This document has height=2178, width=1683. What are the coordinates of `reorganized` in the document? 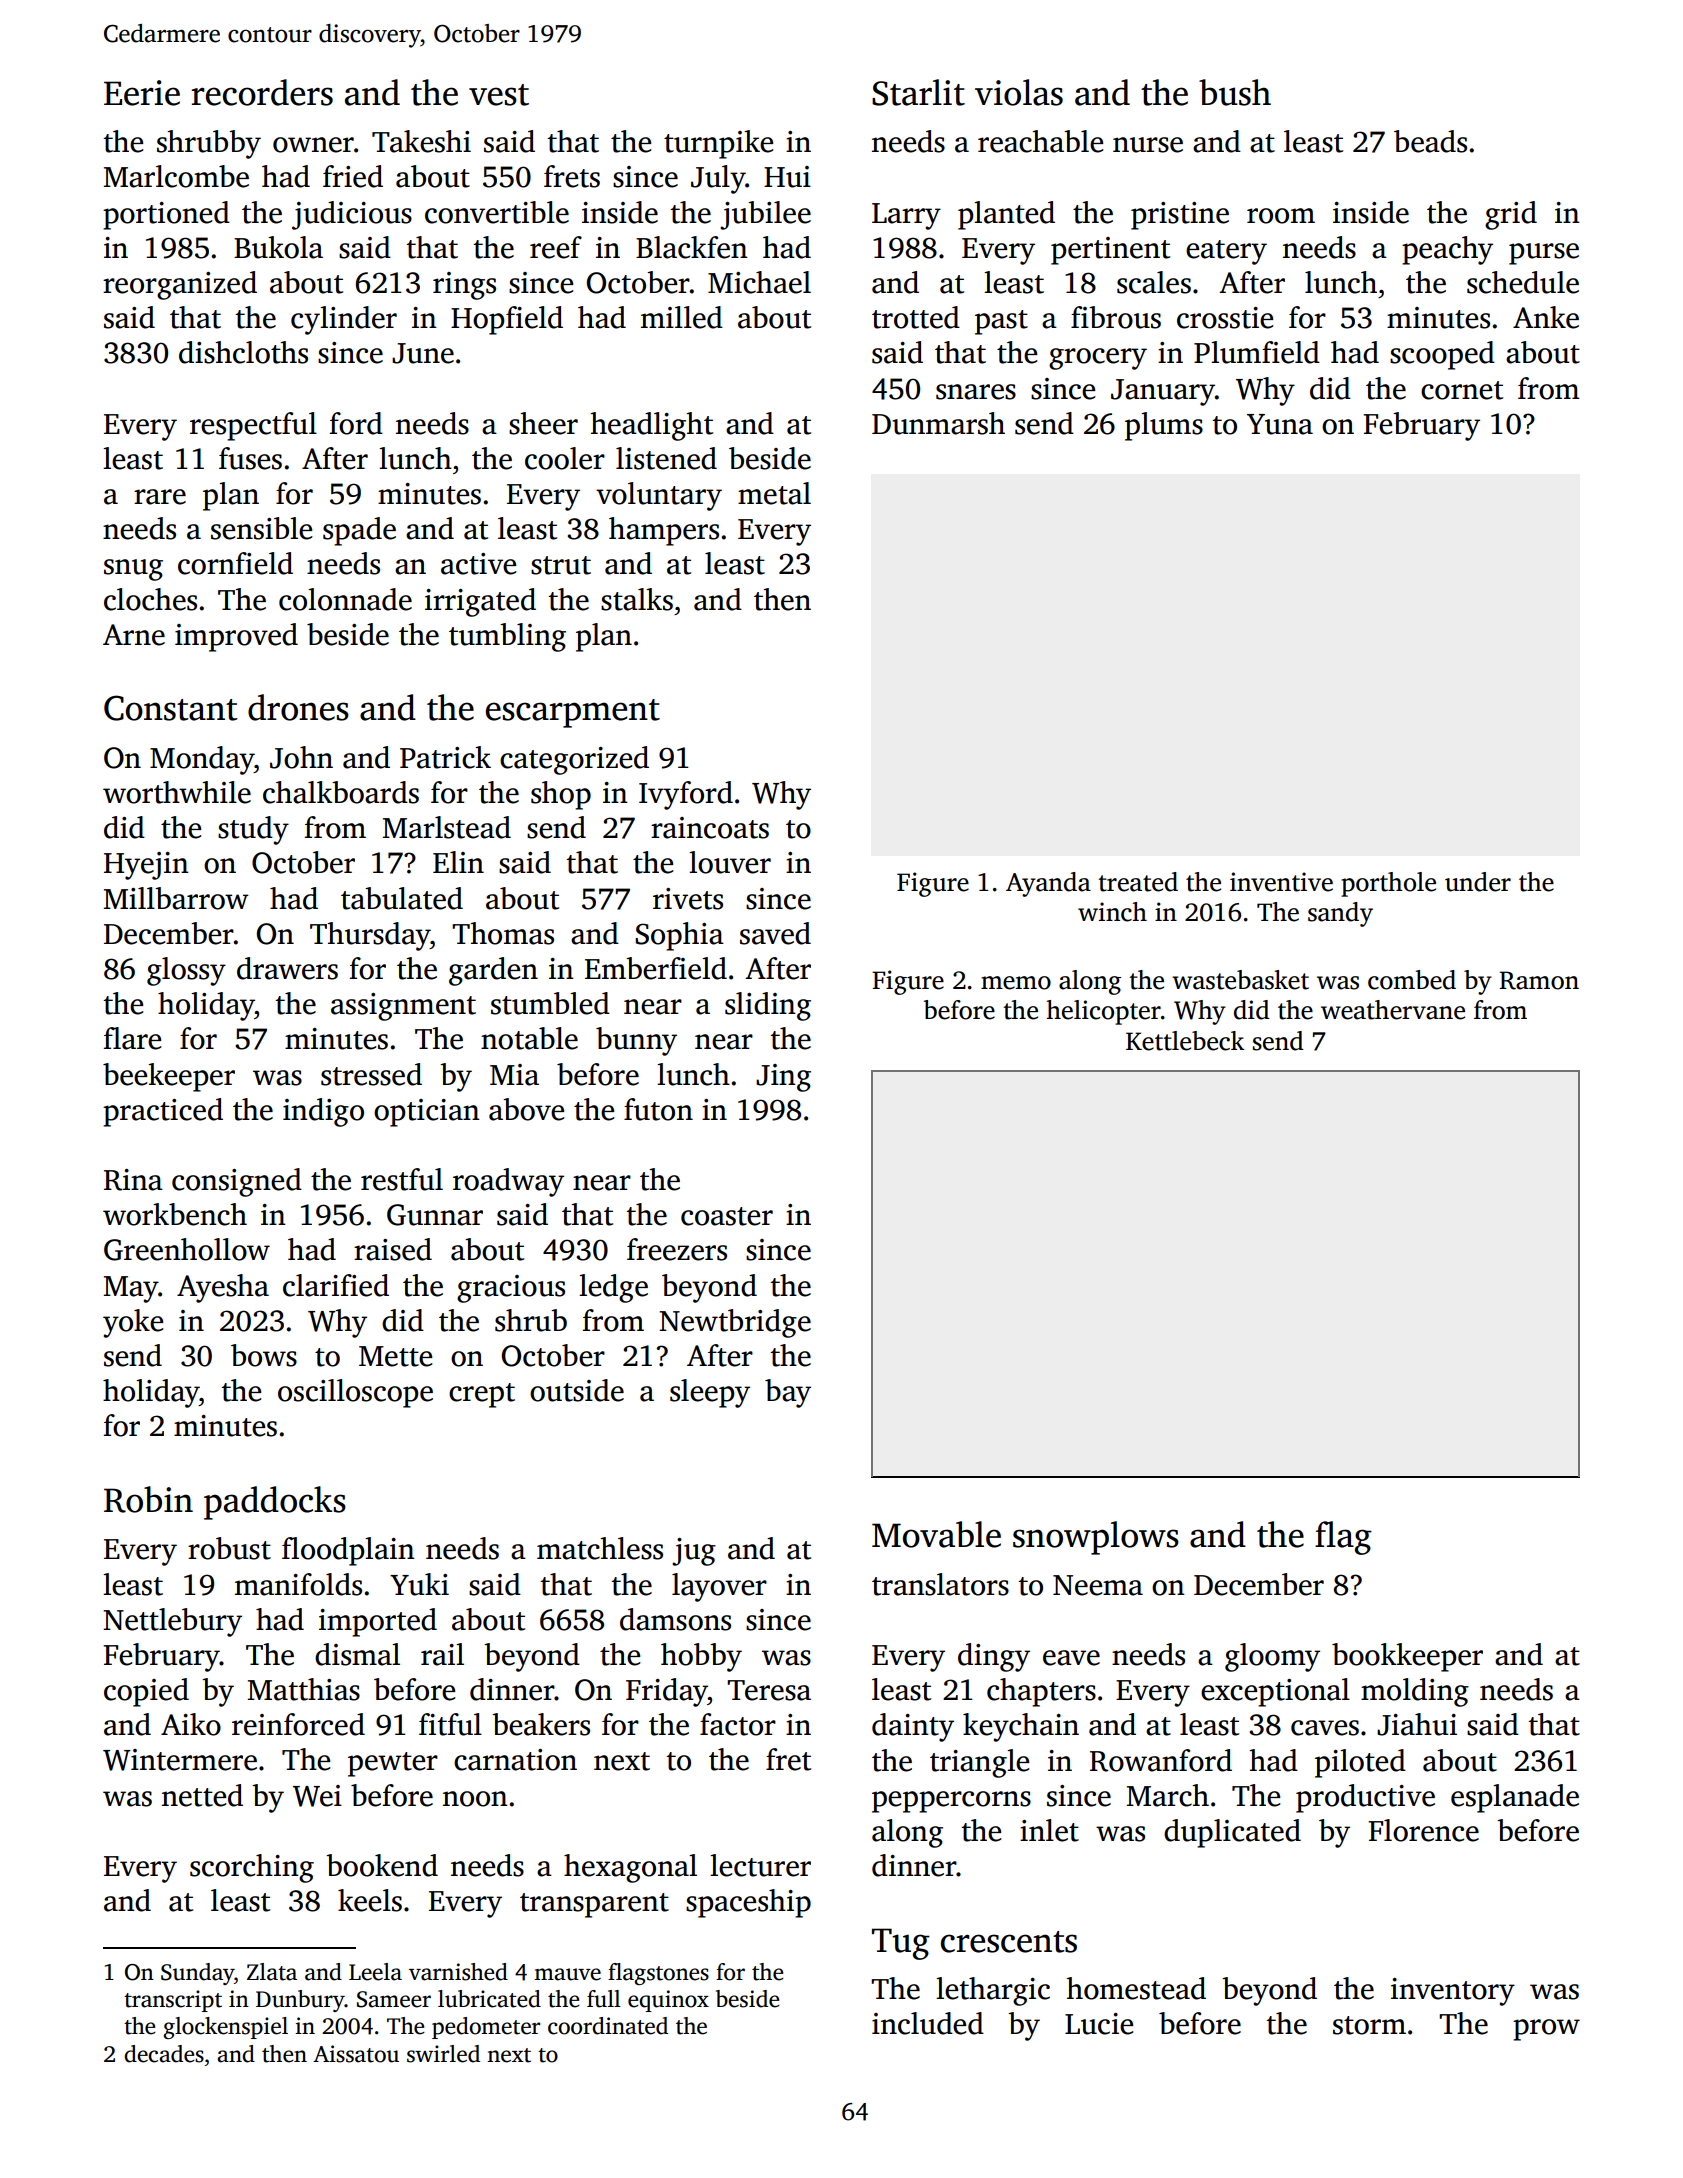 It's located at (180, 285).
